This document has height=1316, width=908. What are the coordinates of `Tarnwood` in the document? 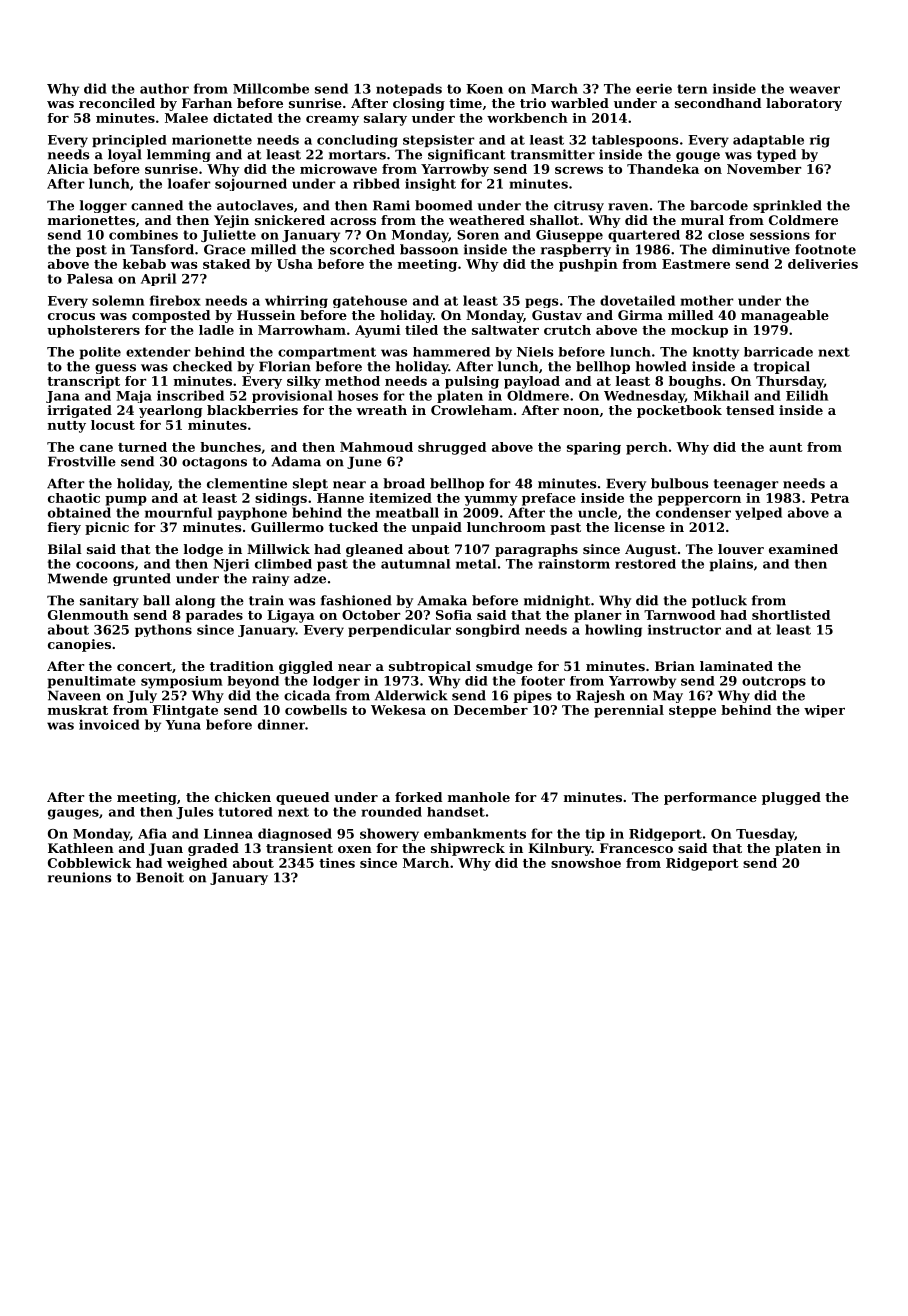 It's located at (679, 615).
